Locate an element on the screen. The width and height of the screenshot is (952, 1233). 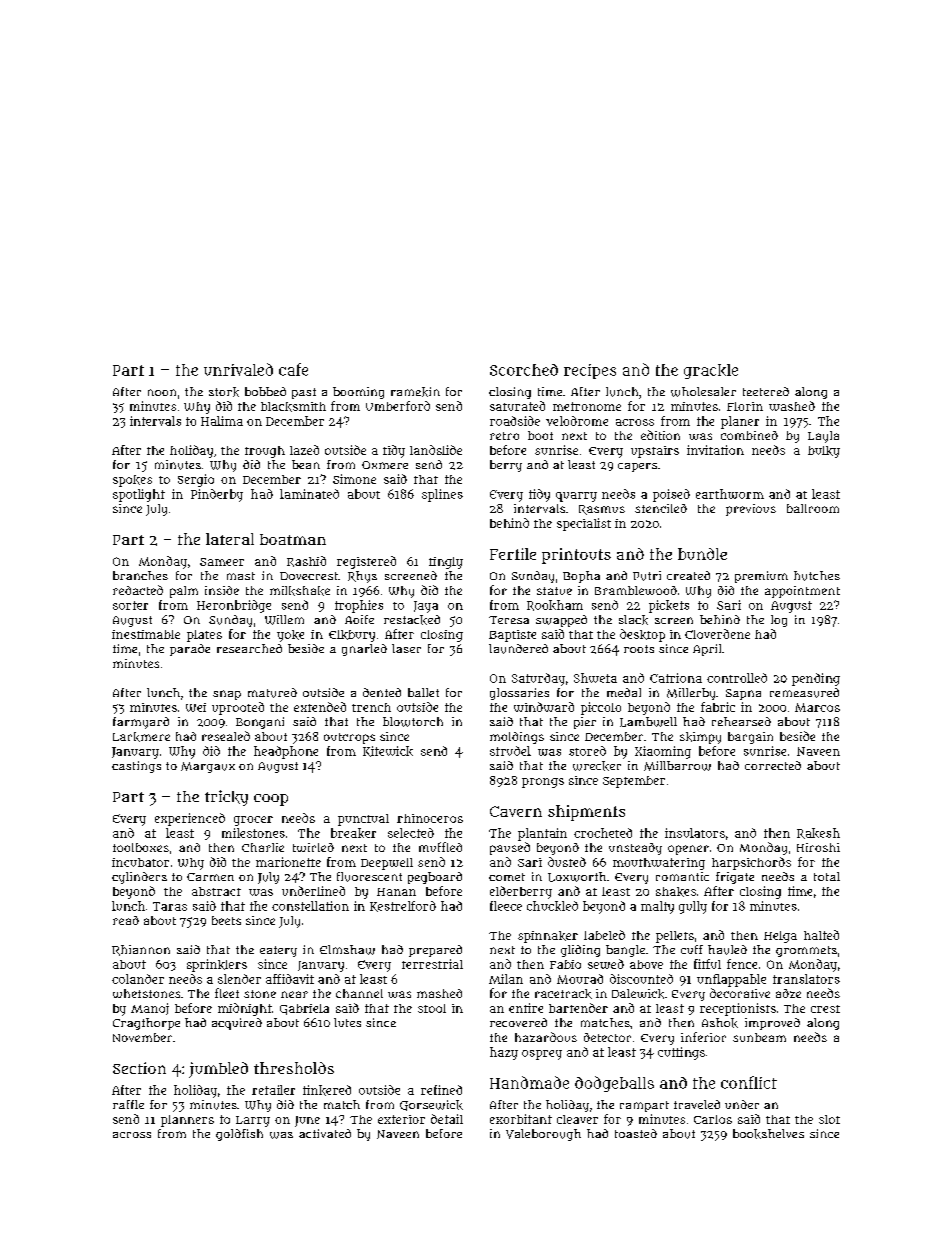
raffle is located at coordinates (128, 1104).
